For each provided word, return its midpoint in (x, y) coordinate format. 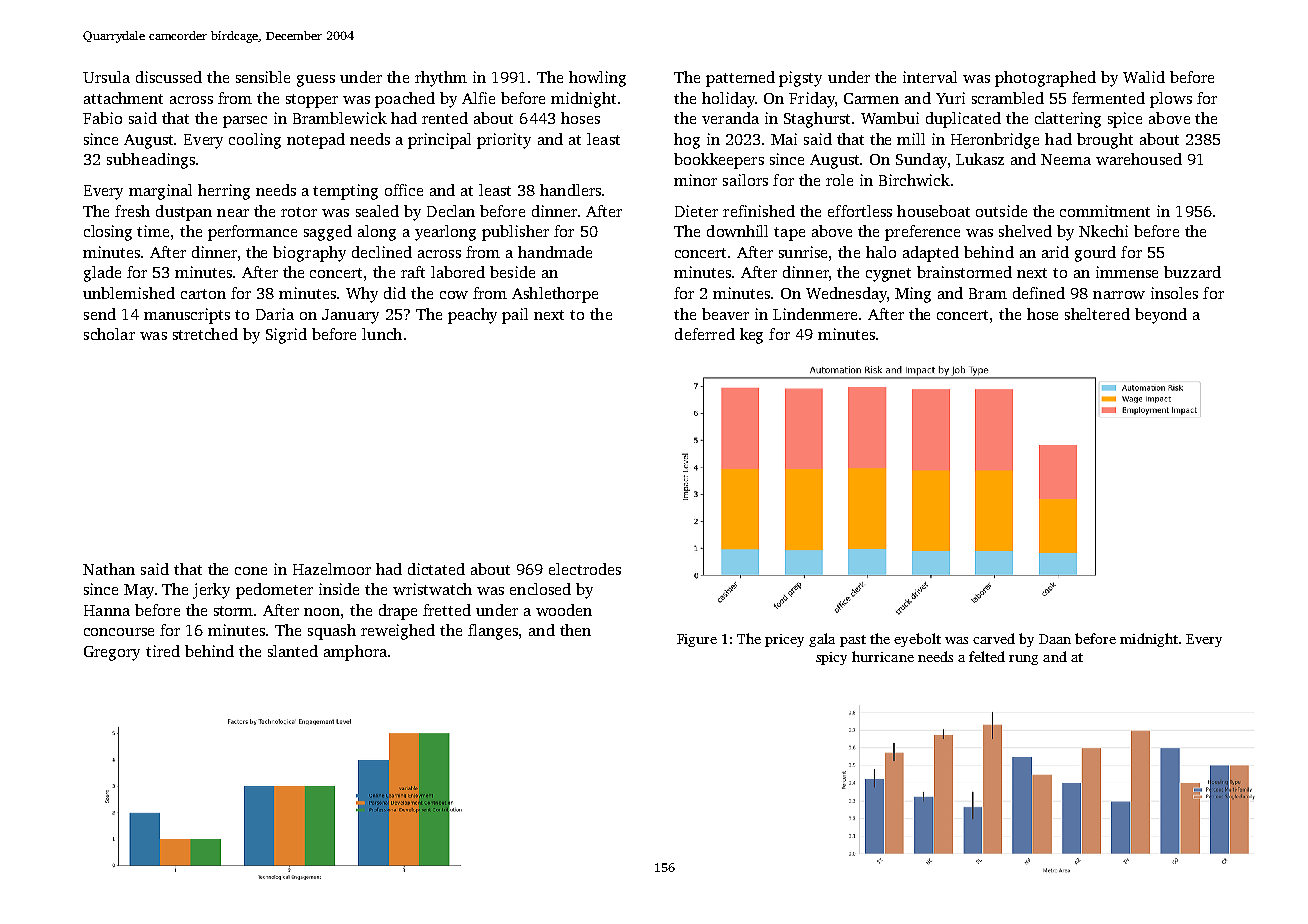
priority (504, 141)
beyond (1161, 316)
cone (251, 571)
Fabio (102, 118)
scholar (109, 334)
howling (597, 79)
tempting (345, 192)
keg (751, 336)
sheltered (1097, 314)
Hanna (107, 610)
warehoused (1139, 159)
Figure (697, 640)
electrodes (585, 569)
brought (1105, 141)
